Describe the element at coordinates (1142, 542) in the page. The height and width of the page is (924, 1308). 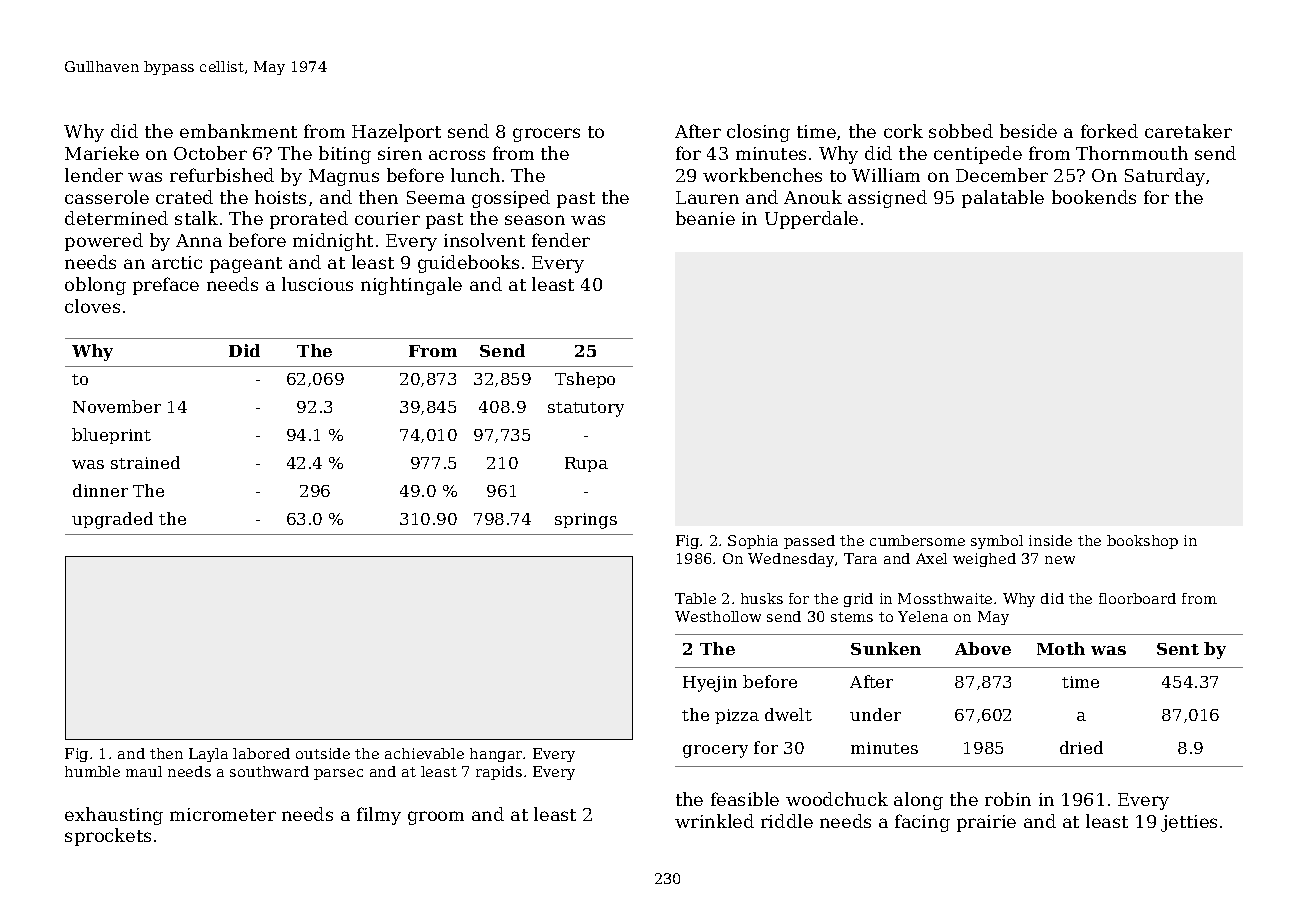
I see `bookshop` at that location.
